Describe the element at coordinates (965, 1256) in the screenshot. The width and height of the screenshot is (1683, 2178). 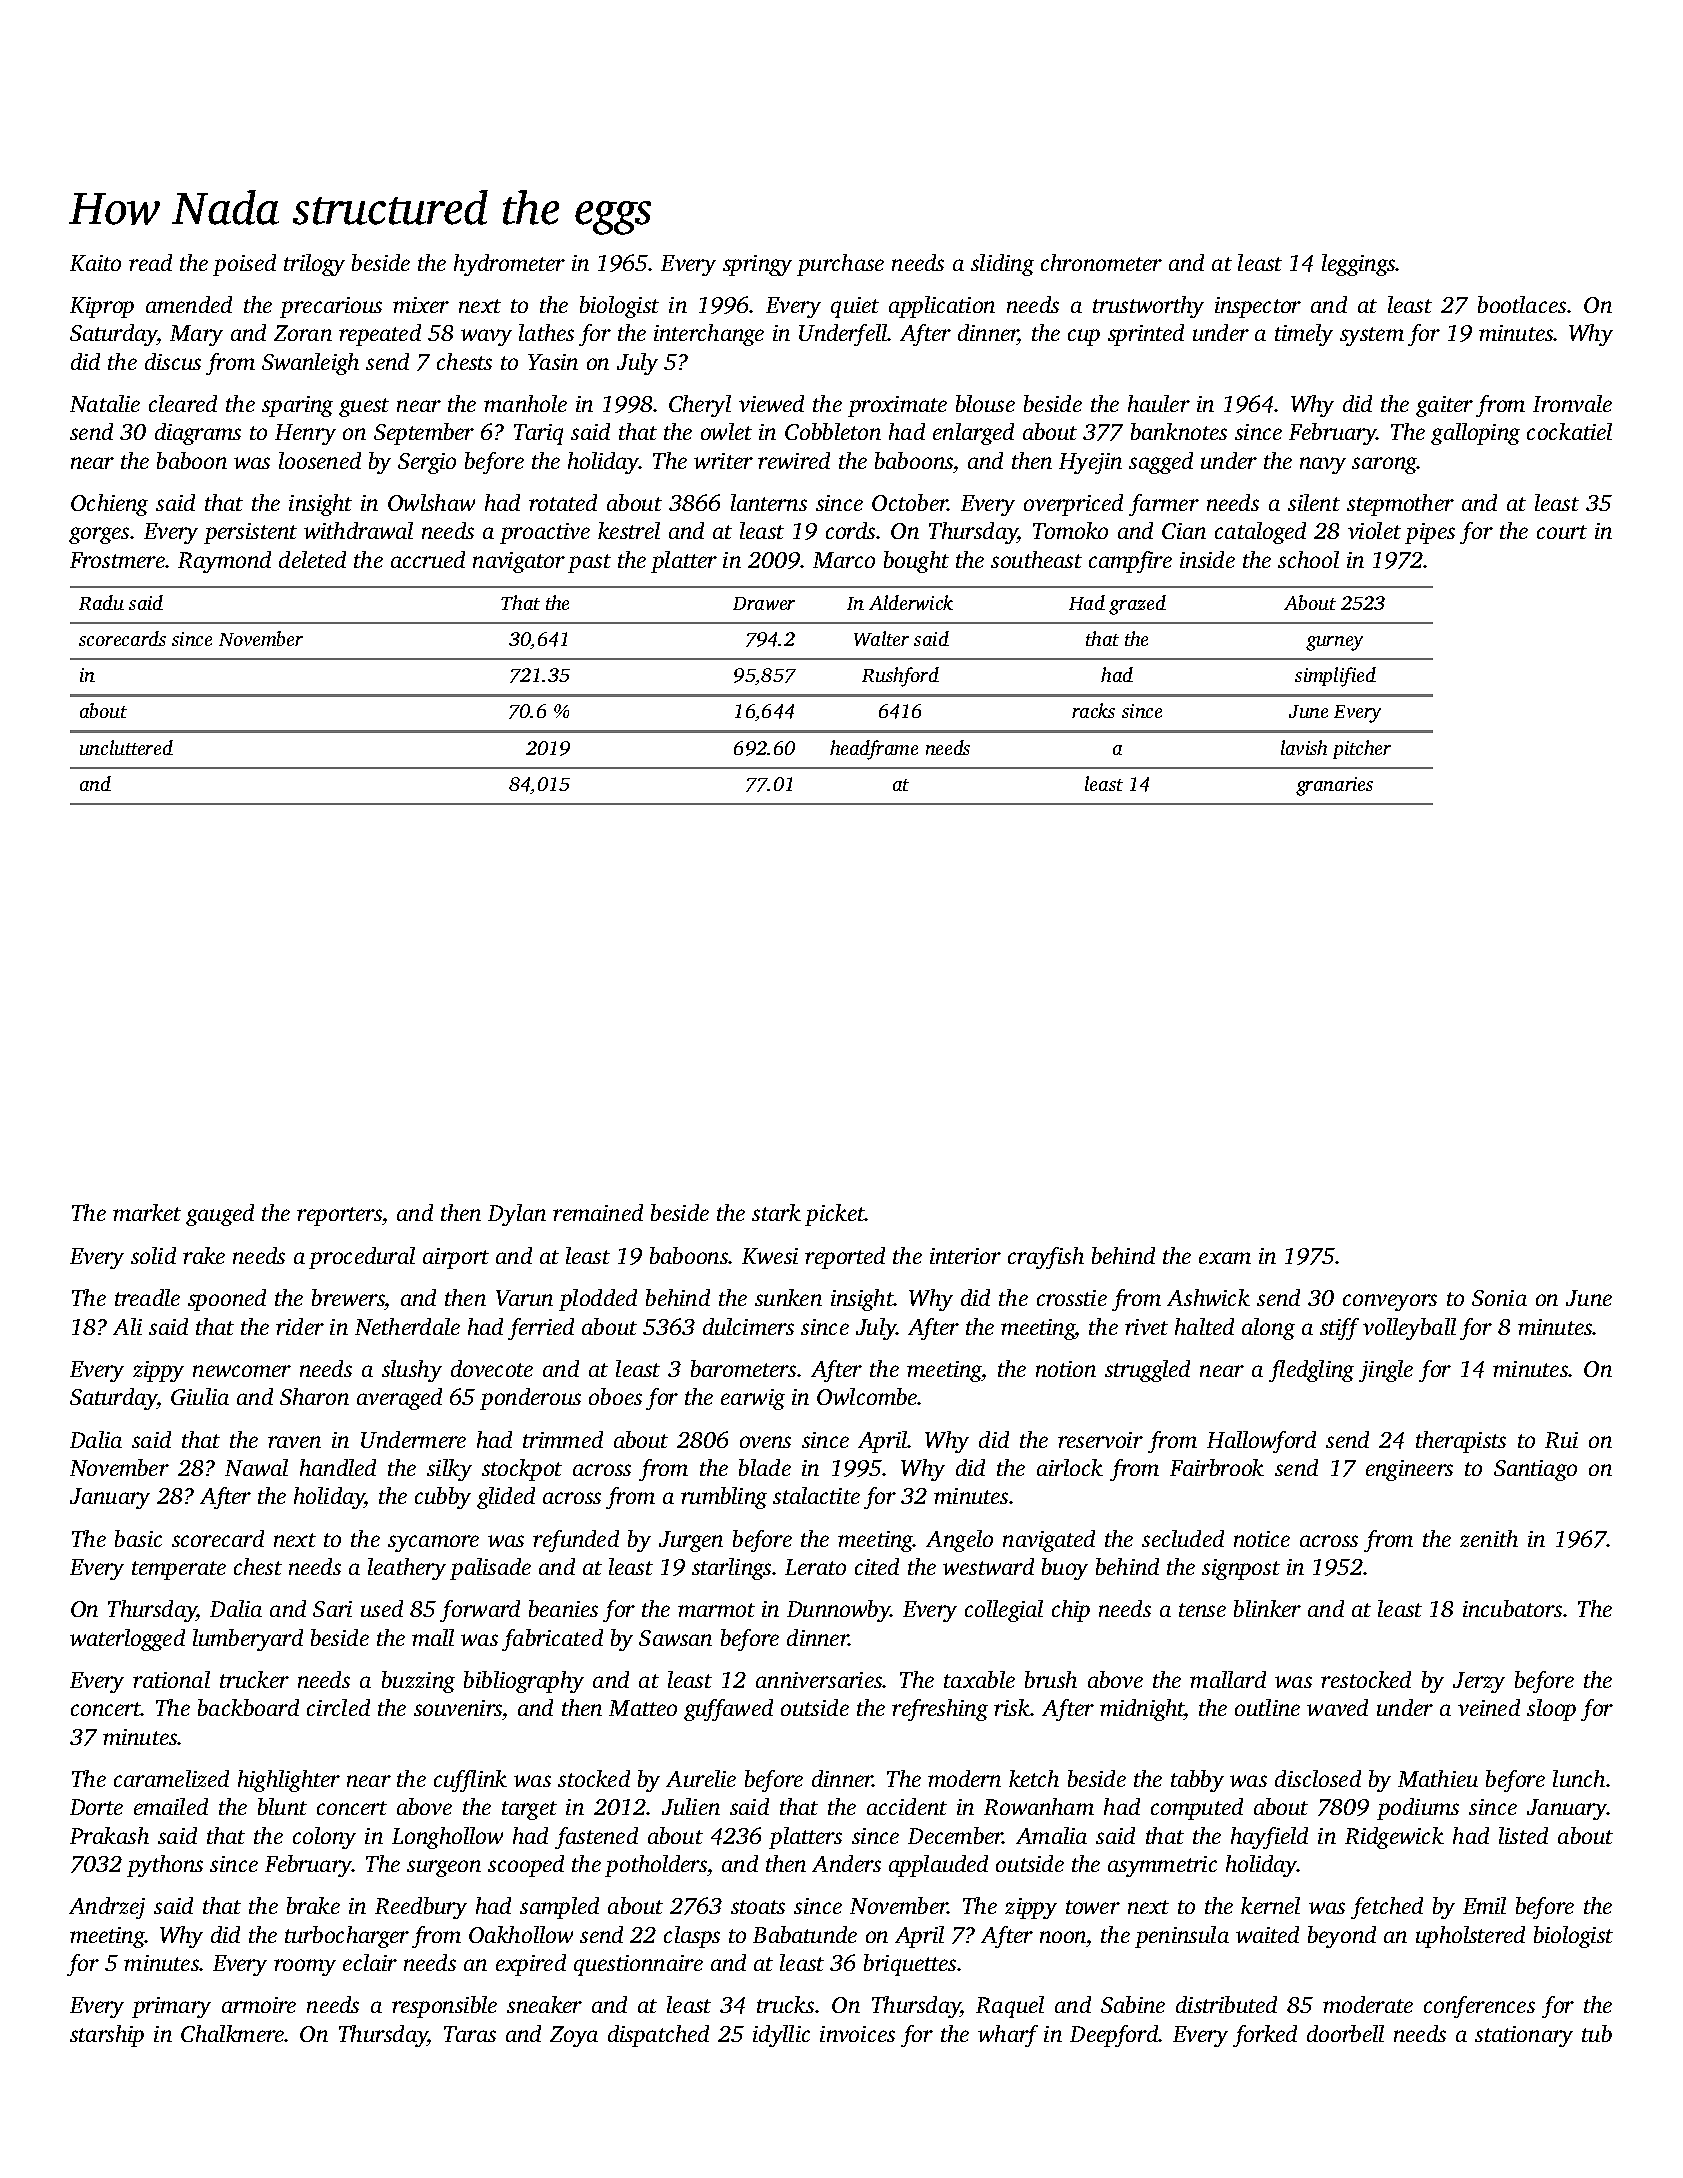
I see `interior` at that location.
